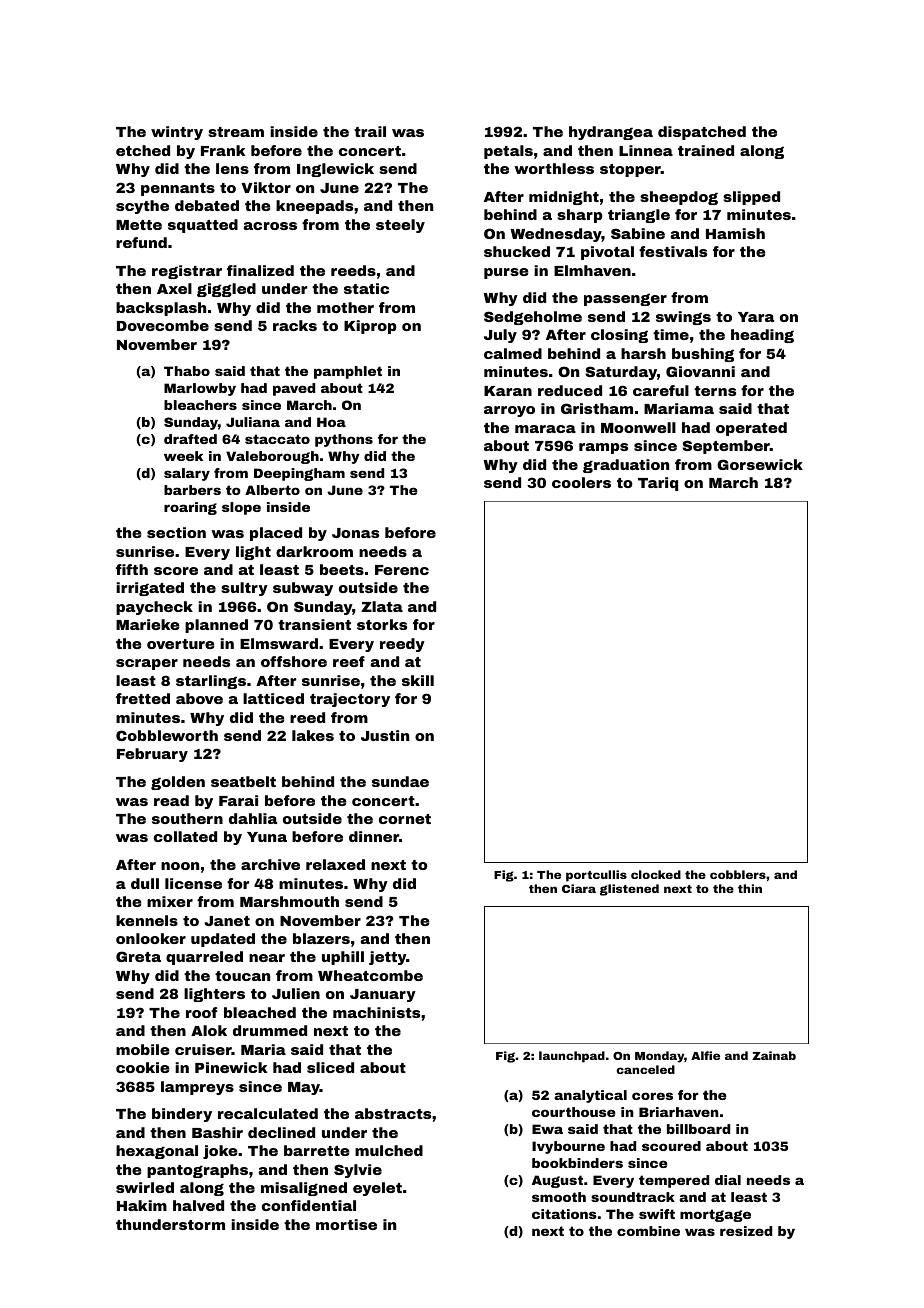 The height and width of the page is (1308, 924). What do you see at coordinates (564, 1214) in the page?
I see `citations` at bounding box center [564, 1214].
